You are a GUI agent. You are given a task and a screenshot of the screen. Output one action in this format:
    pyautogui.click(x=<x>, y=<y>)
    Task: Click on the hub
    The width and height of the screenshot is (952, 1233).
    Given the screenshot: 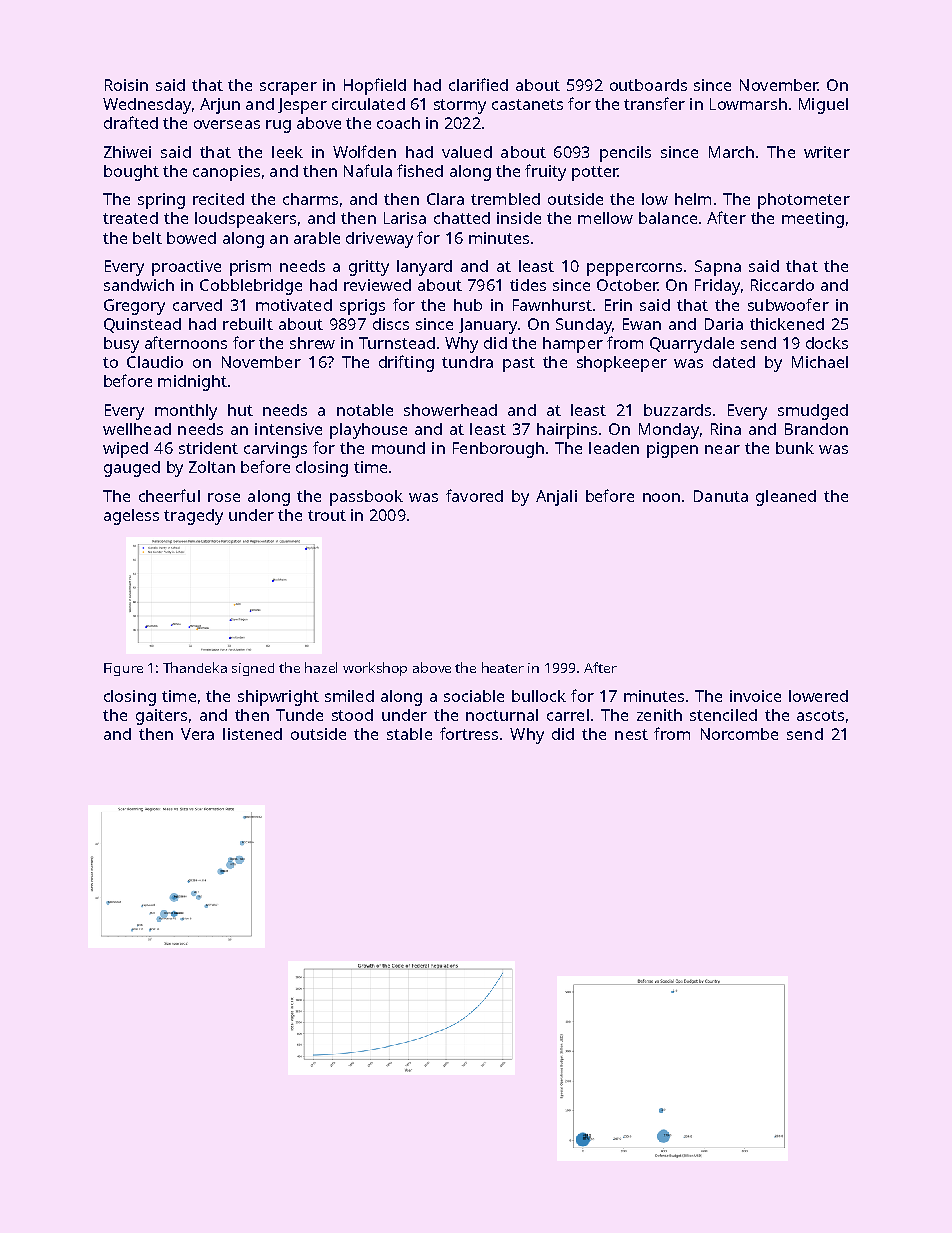 What is the action you would take?
    pyautogui.click(x=468, y=305)
